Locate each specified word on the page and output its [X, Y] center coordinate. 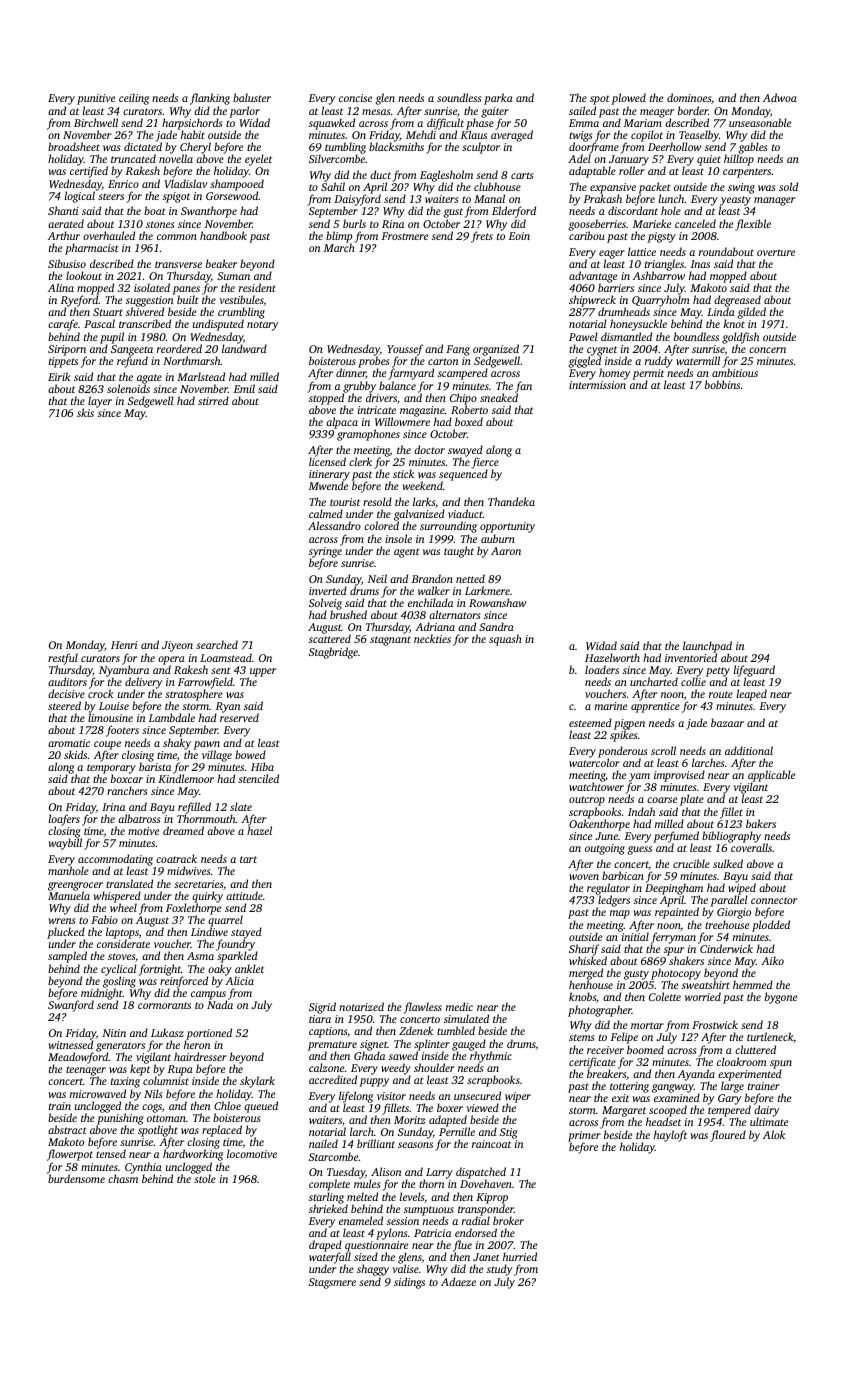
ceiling [134, 99]
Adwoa [780, 97]
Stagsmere [332, 1283]
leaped [752, 695]
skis [85, 413]
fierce [485, 464]
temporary [111, 769]
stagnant [390, 641]
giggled [585, 362]
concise [355, 98]
